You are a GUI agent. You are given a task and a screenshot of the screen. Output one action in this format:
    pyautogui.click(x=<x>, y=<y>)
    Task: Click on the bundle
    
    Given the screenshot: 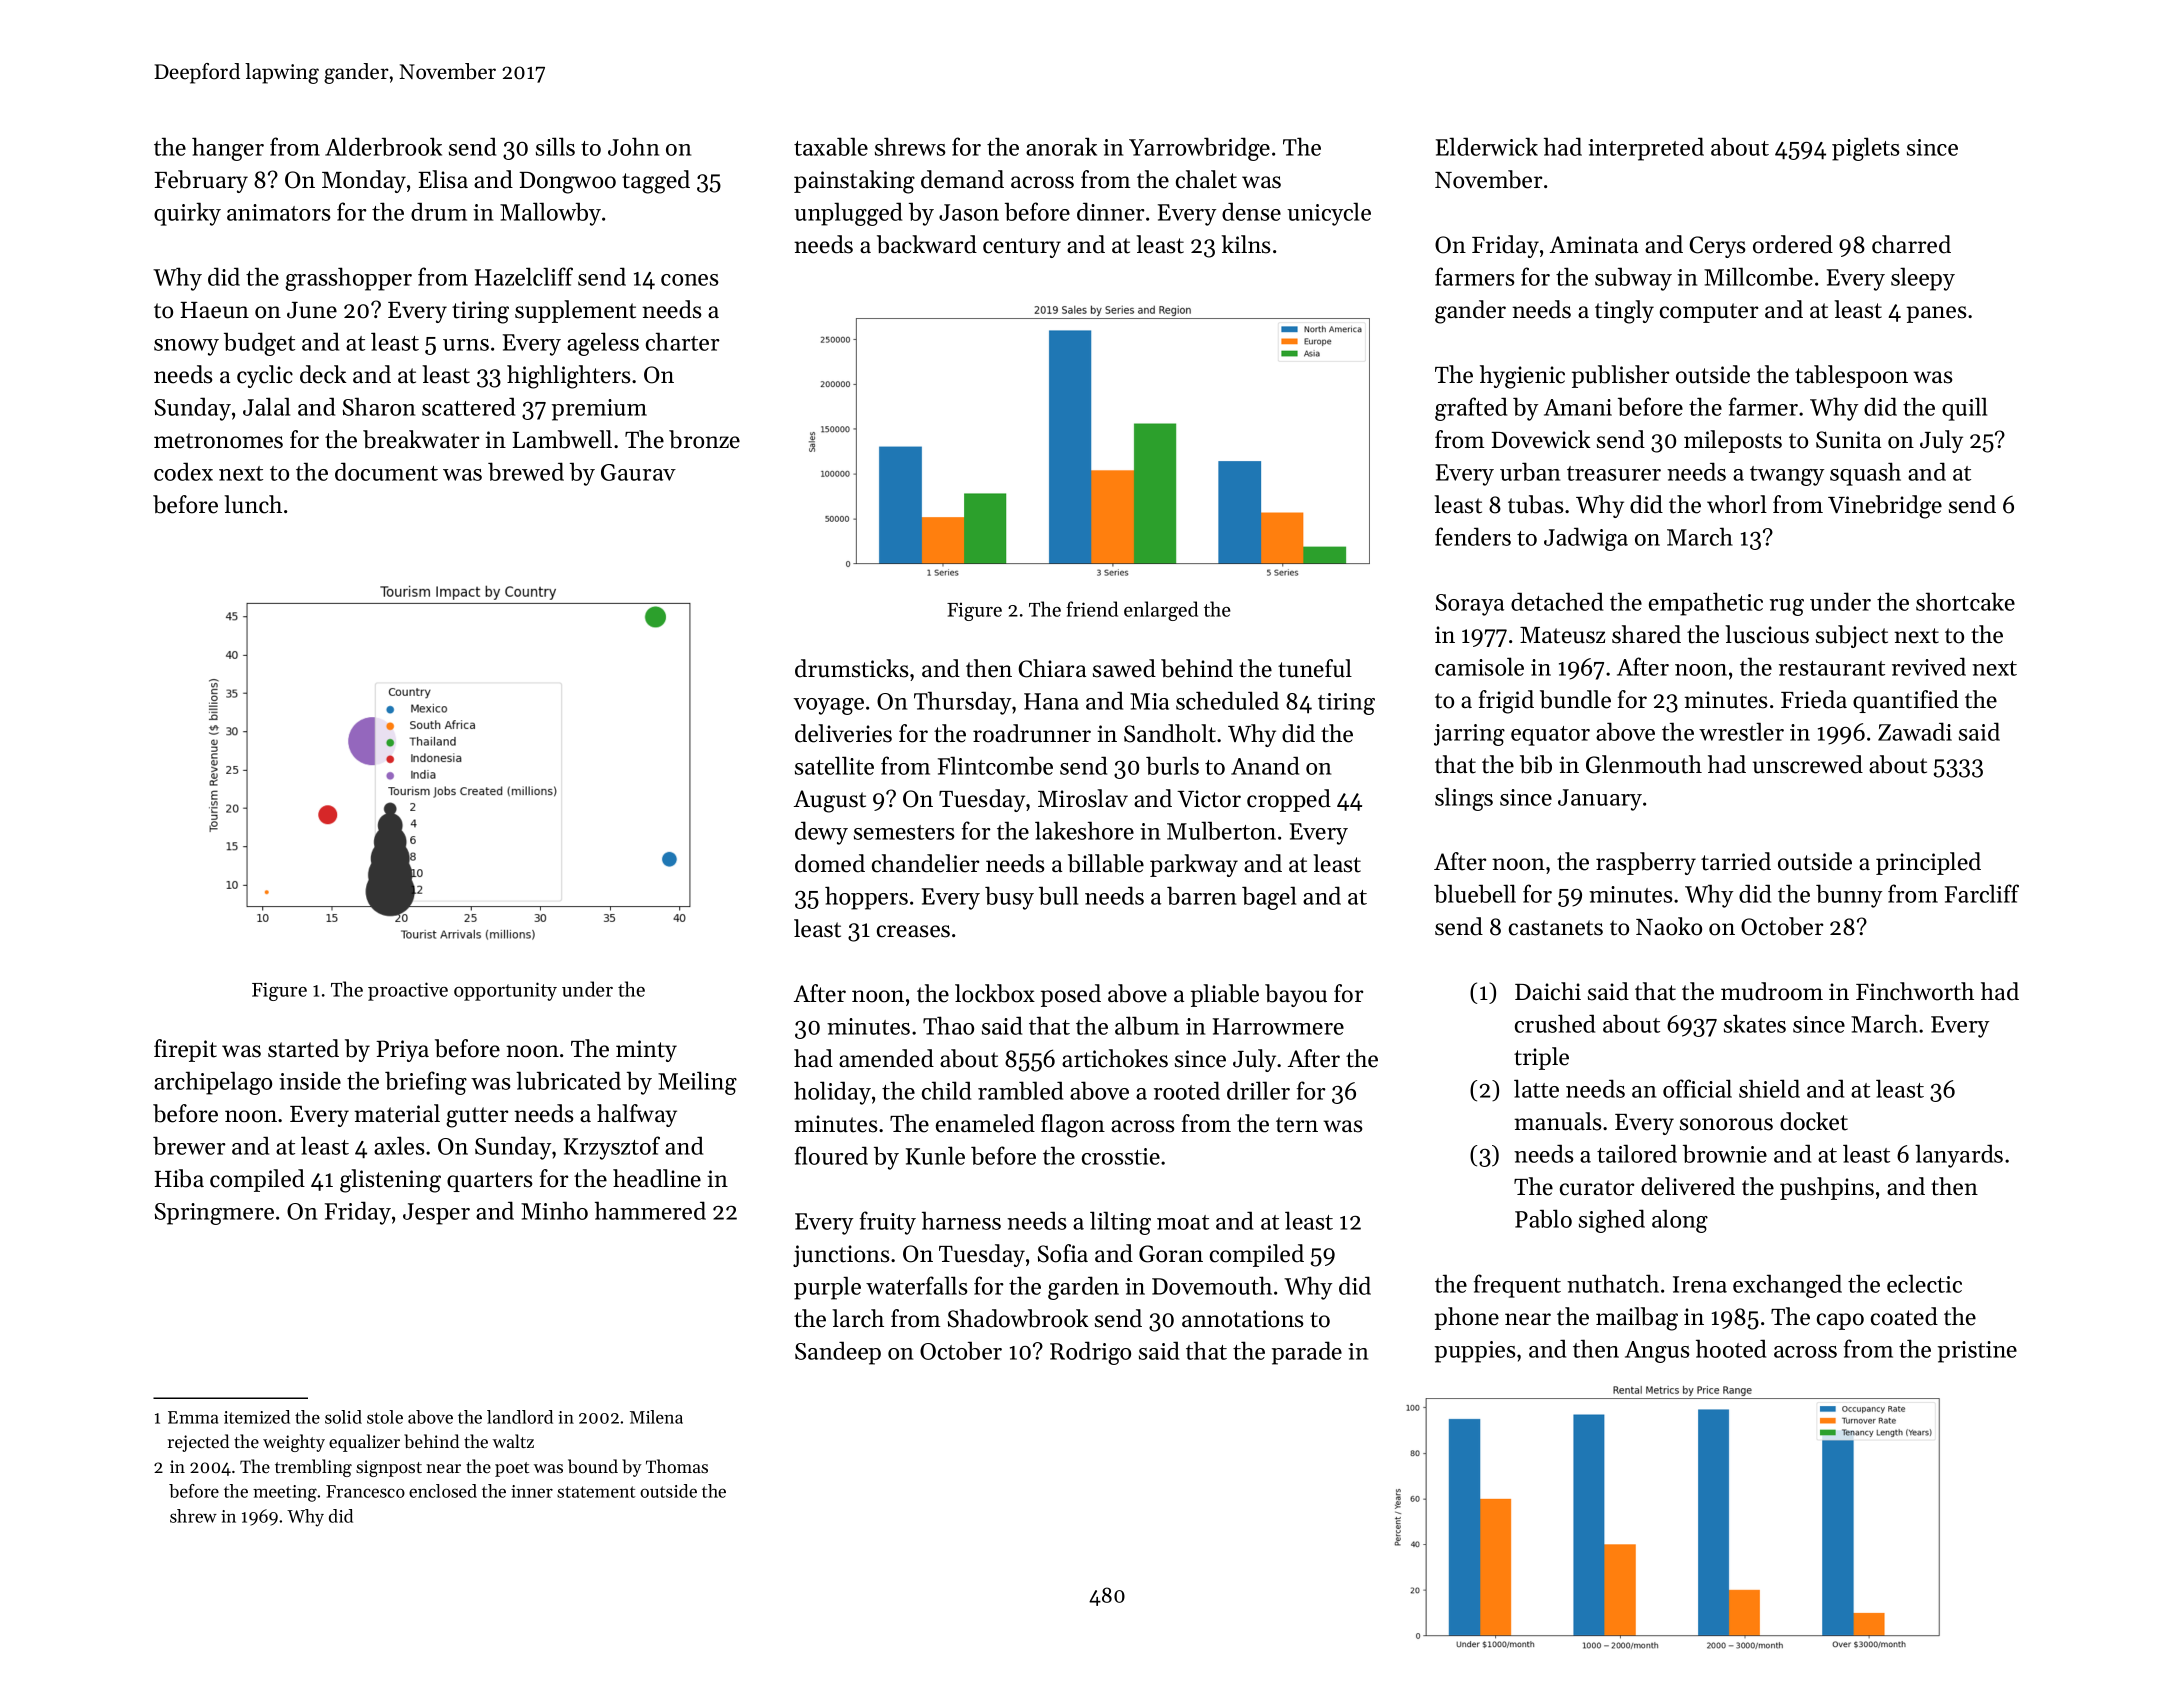 What is the action you would take?
    pyautogui.click(x=1575, y=699)
